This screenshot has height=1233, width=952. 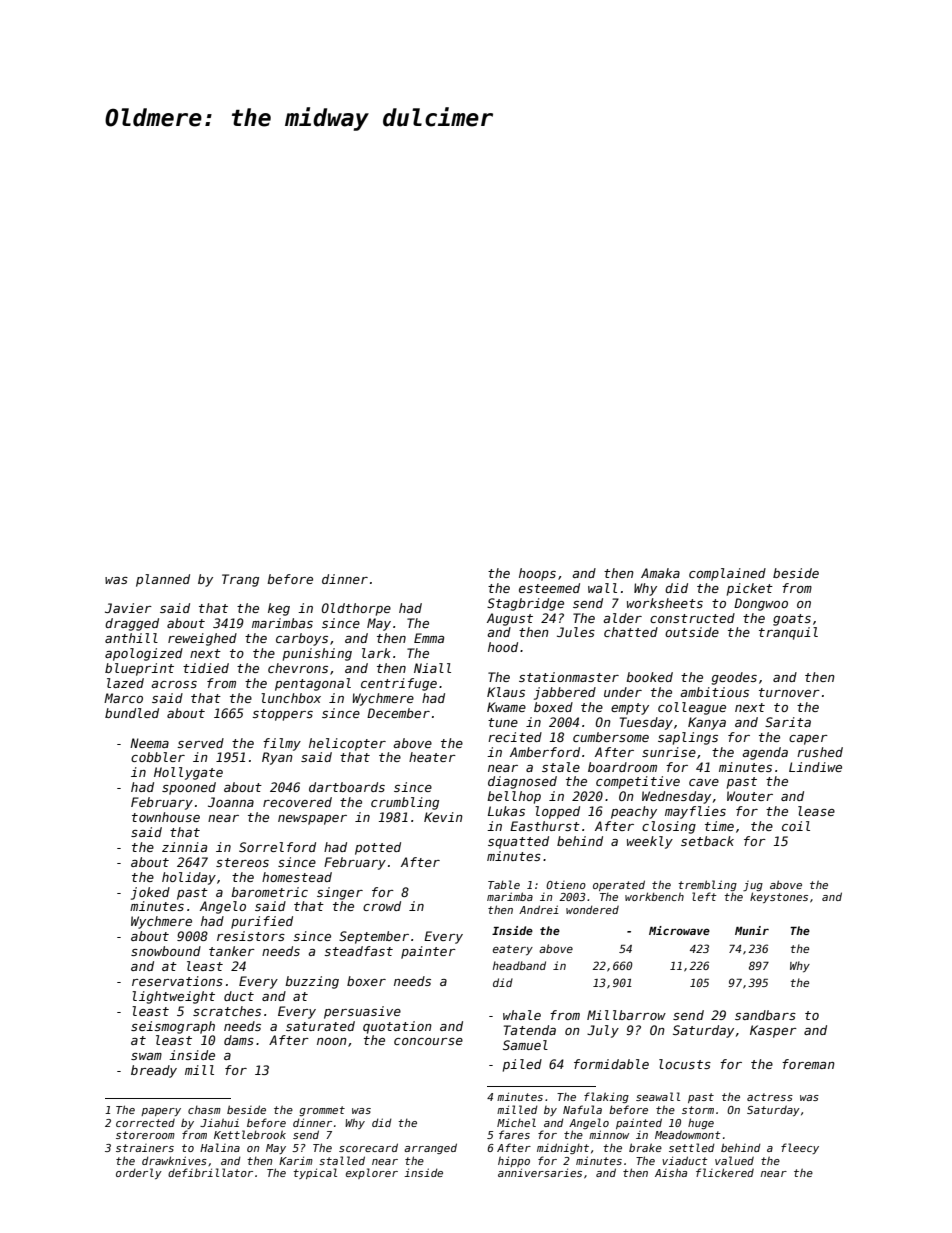 I want to click on Lukas, so click(x=506, y=811).
